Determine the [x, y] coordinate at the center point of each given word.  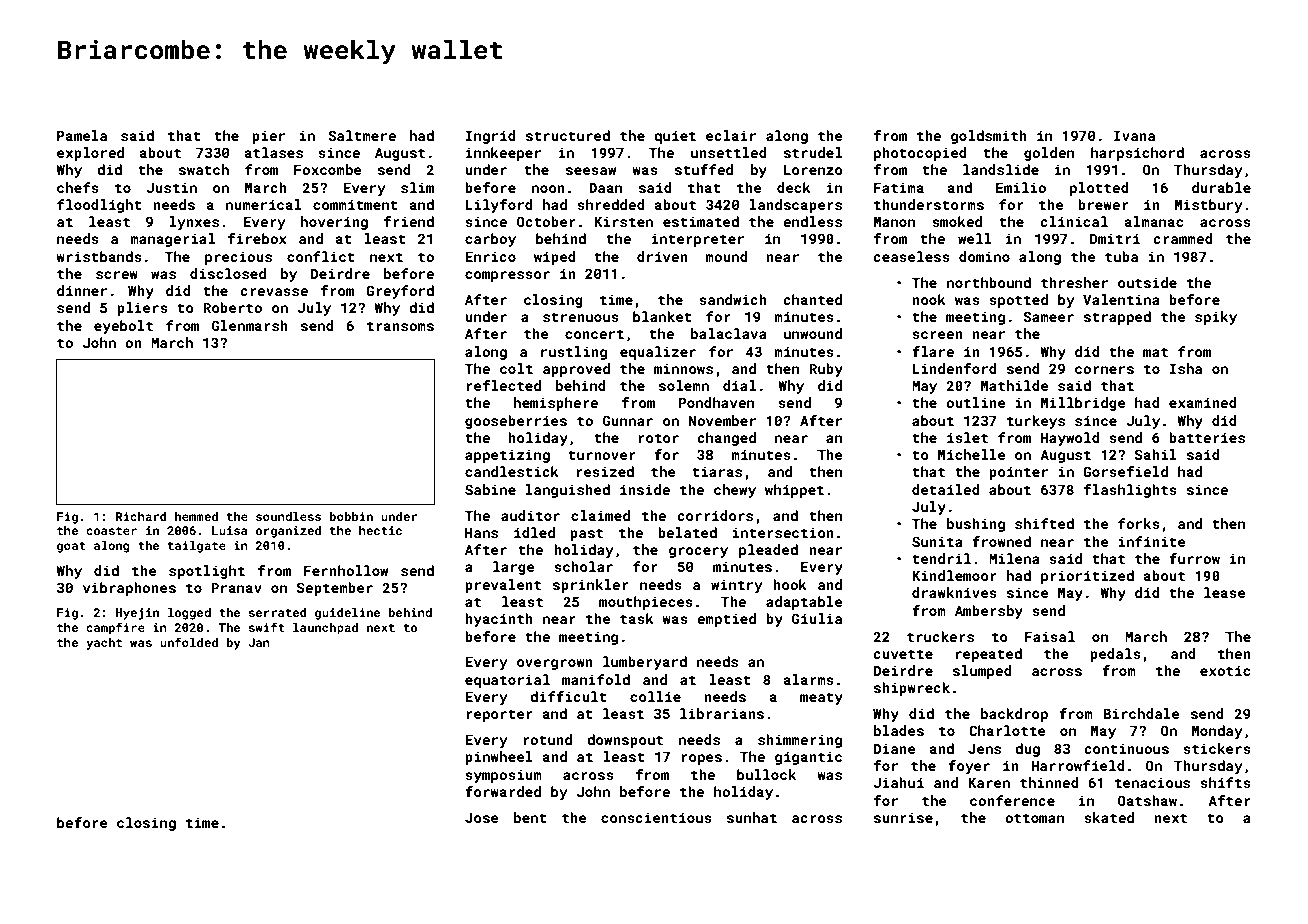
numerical [264, 204]
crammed [1183, 238]
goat [71, 547]
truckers [940, 636]
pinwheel [499, 758]
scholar [583, 566]
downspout [625, 741]
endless [812, 221]
